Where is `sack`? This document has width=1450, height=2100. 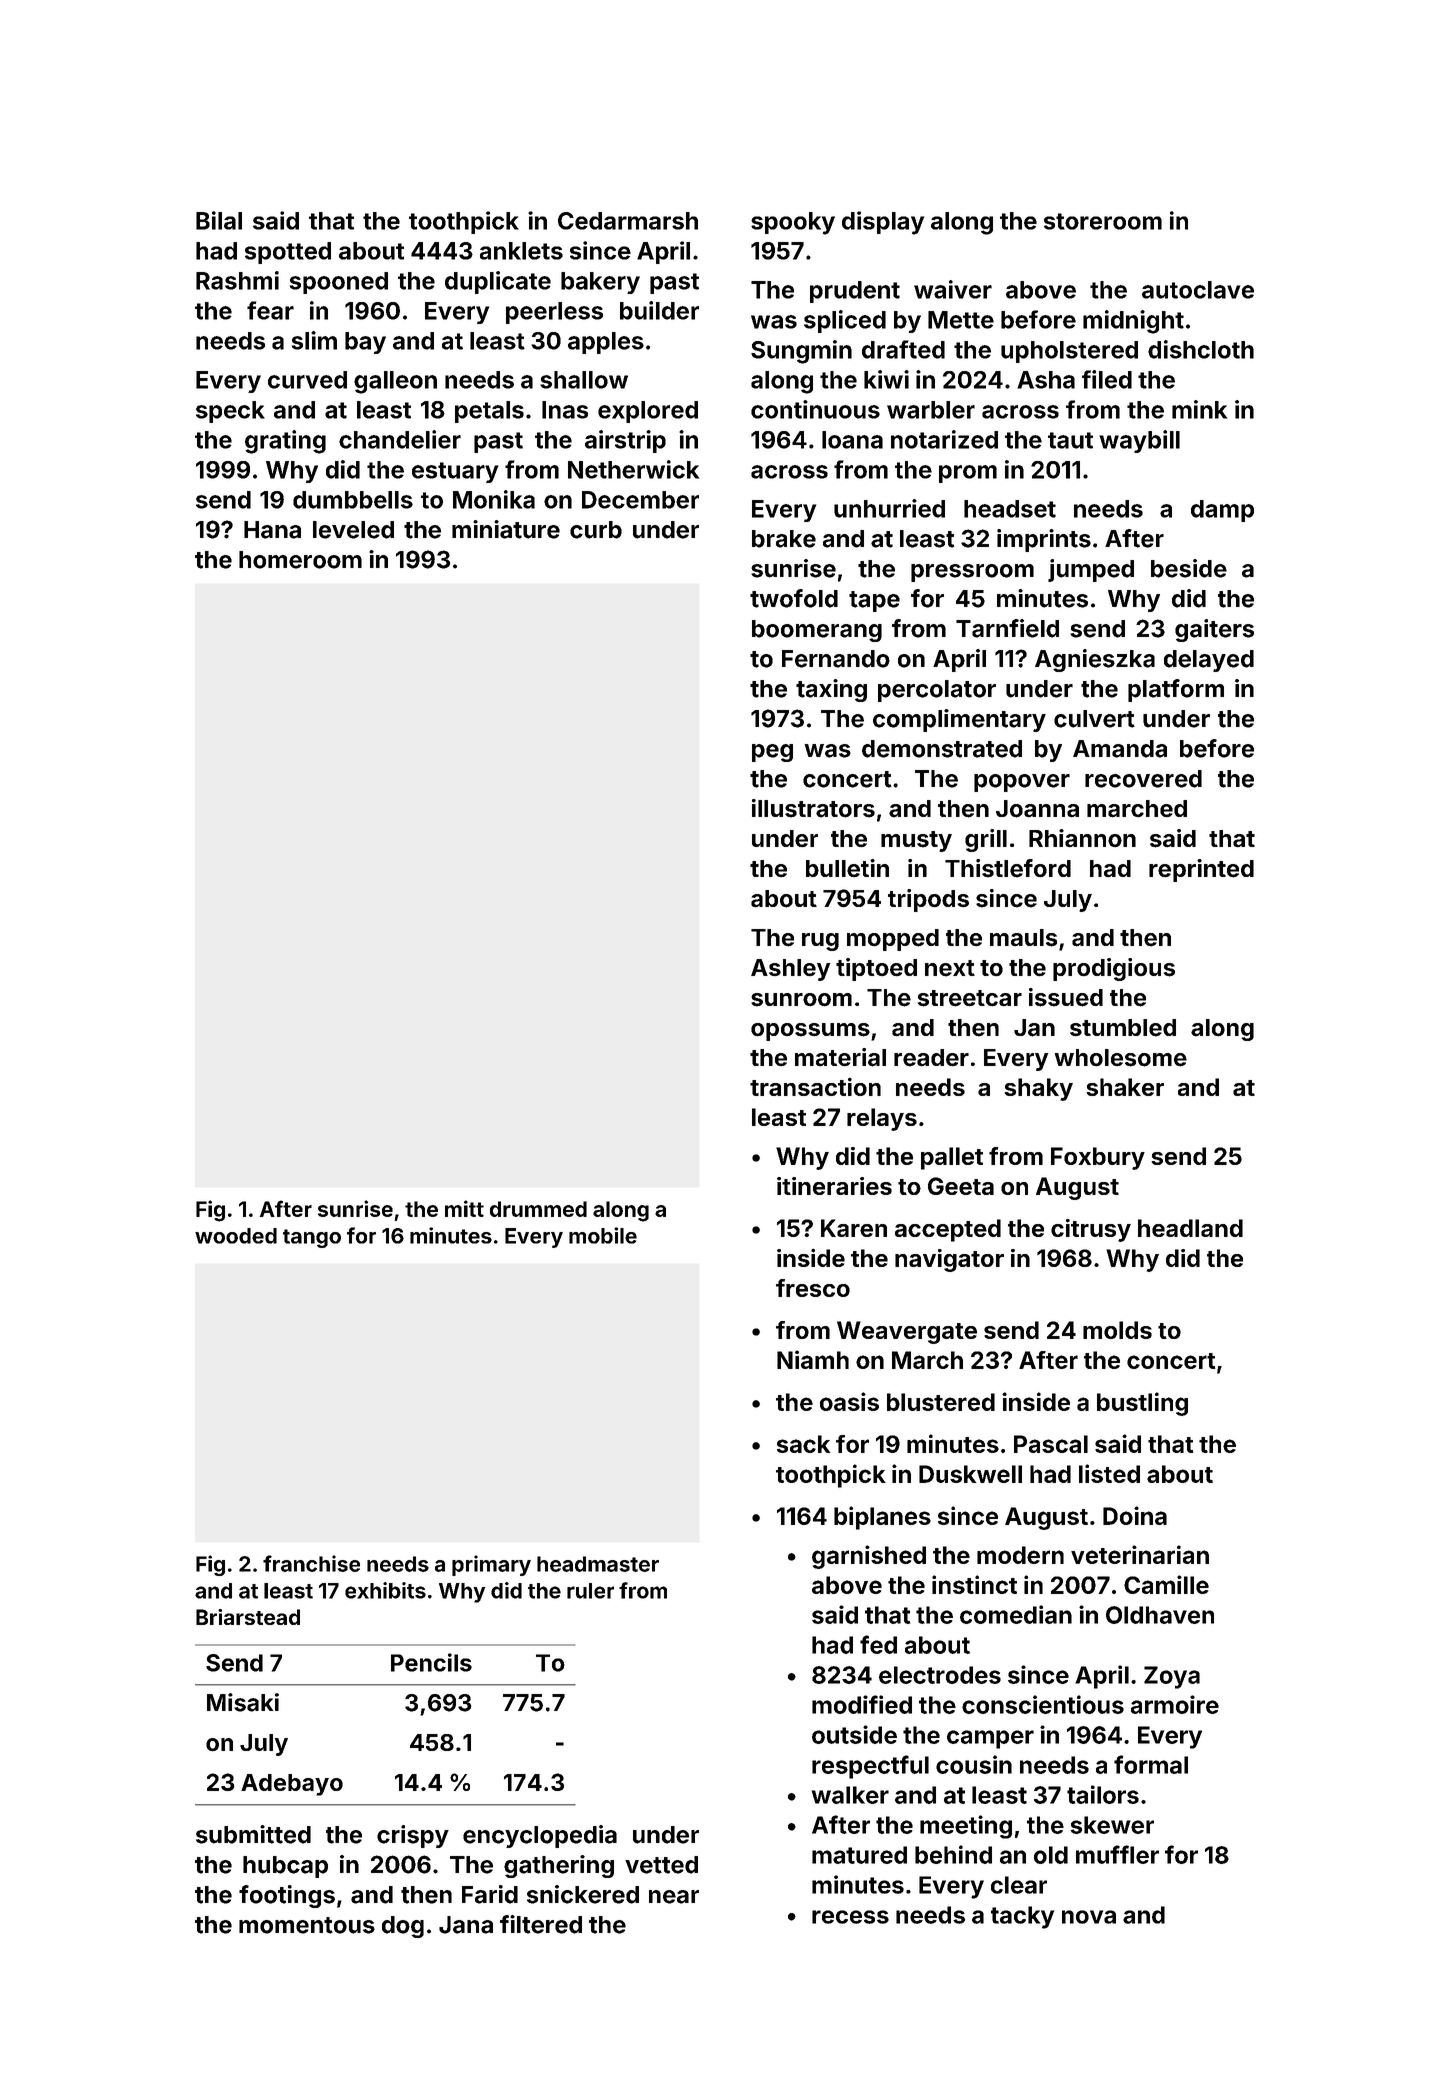 sack is located at coordinates (803, 1444).
